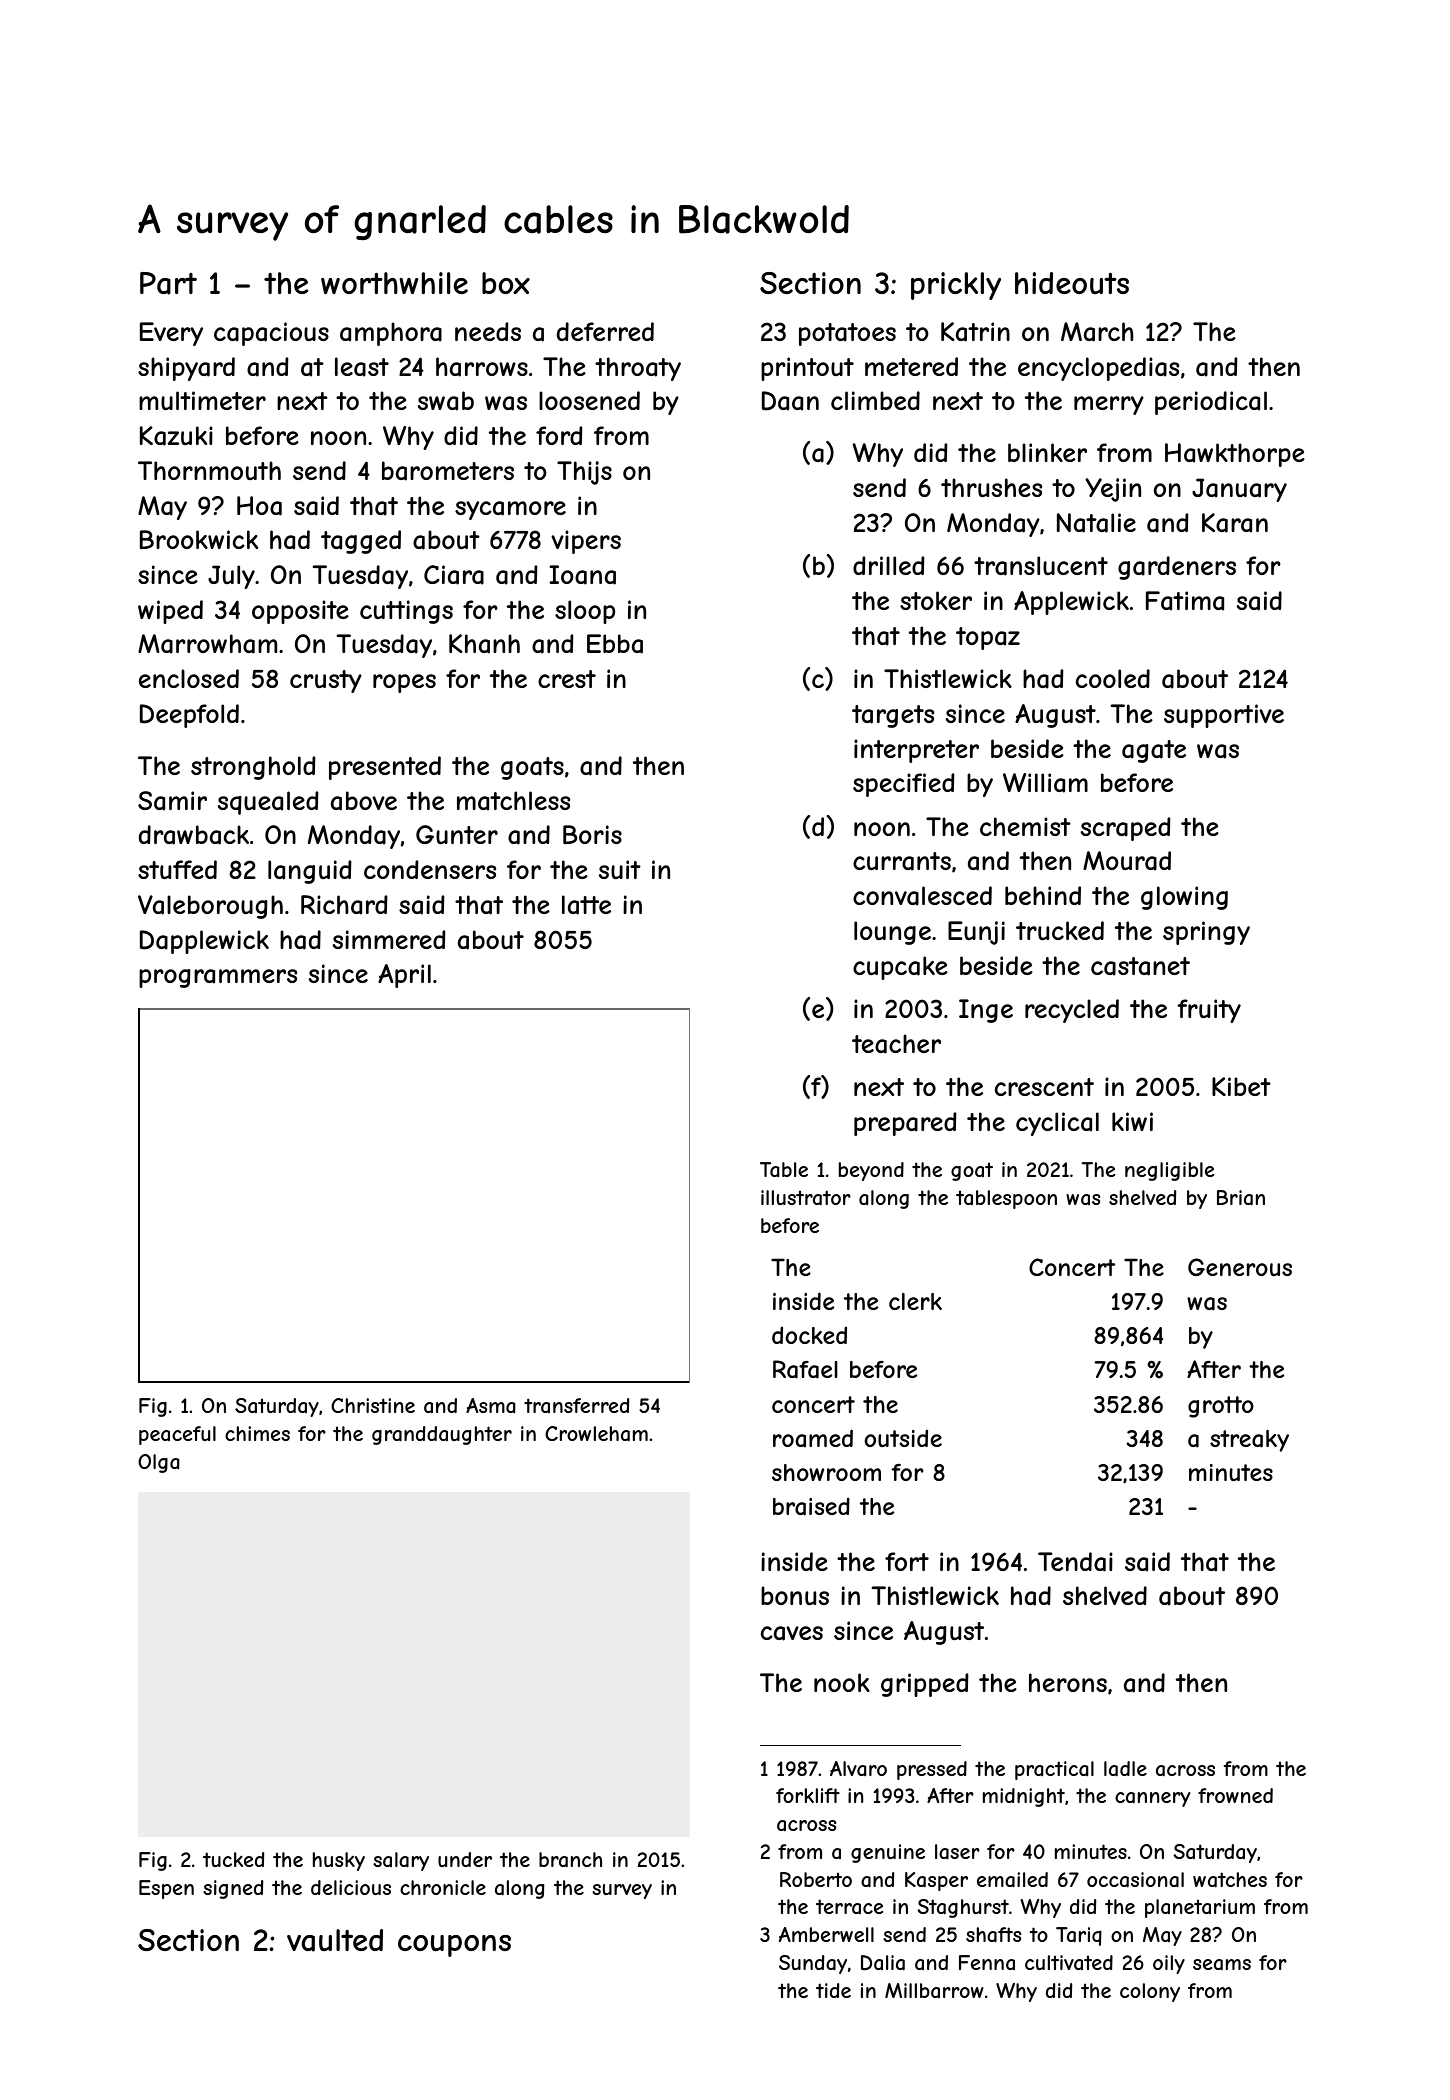 The image size is (1450, 2100). I want to click on Valeborough, so click(210, 907).
